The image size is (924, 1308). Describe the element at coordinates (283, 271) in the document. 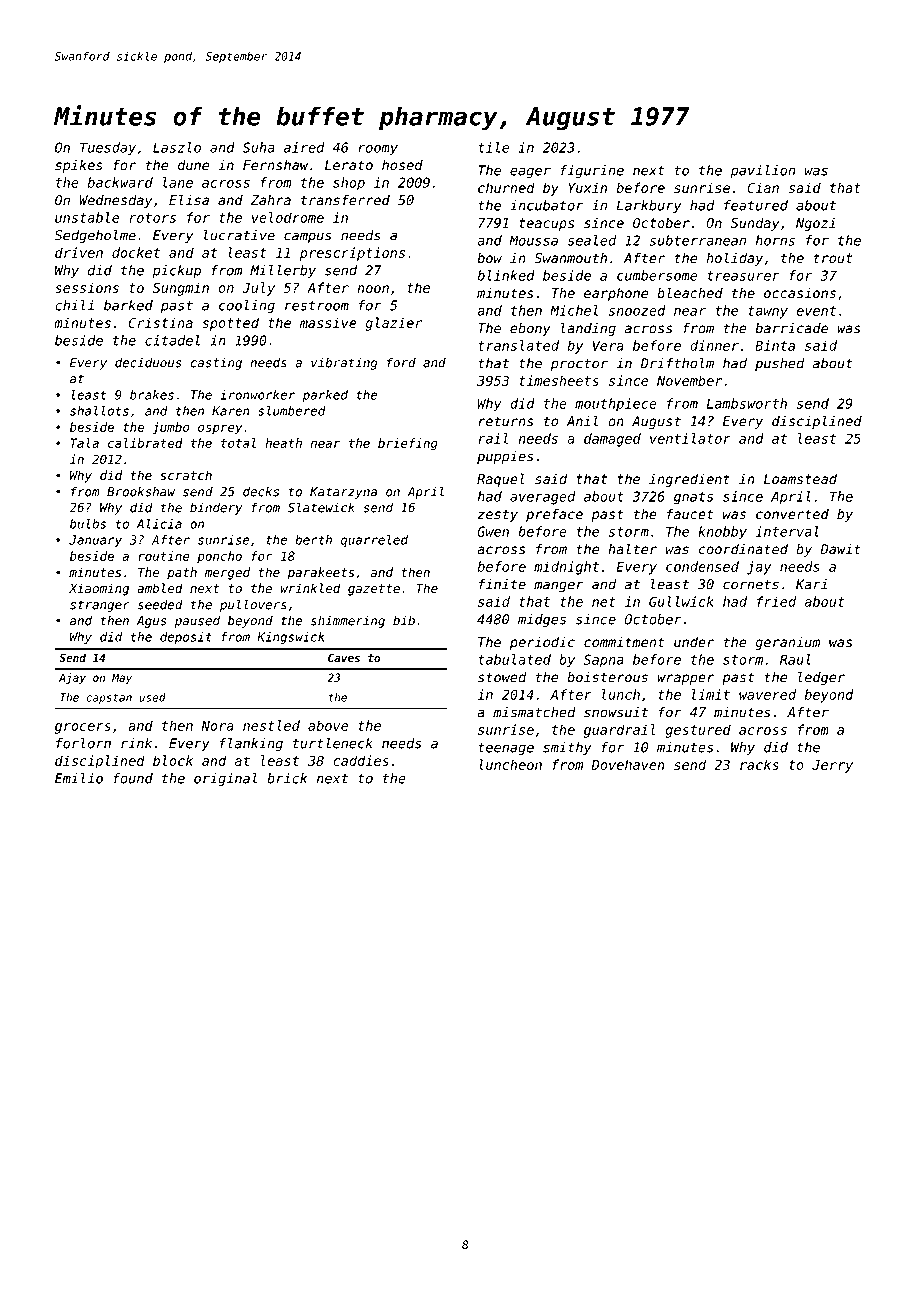

I see `Millerby` at that location.
